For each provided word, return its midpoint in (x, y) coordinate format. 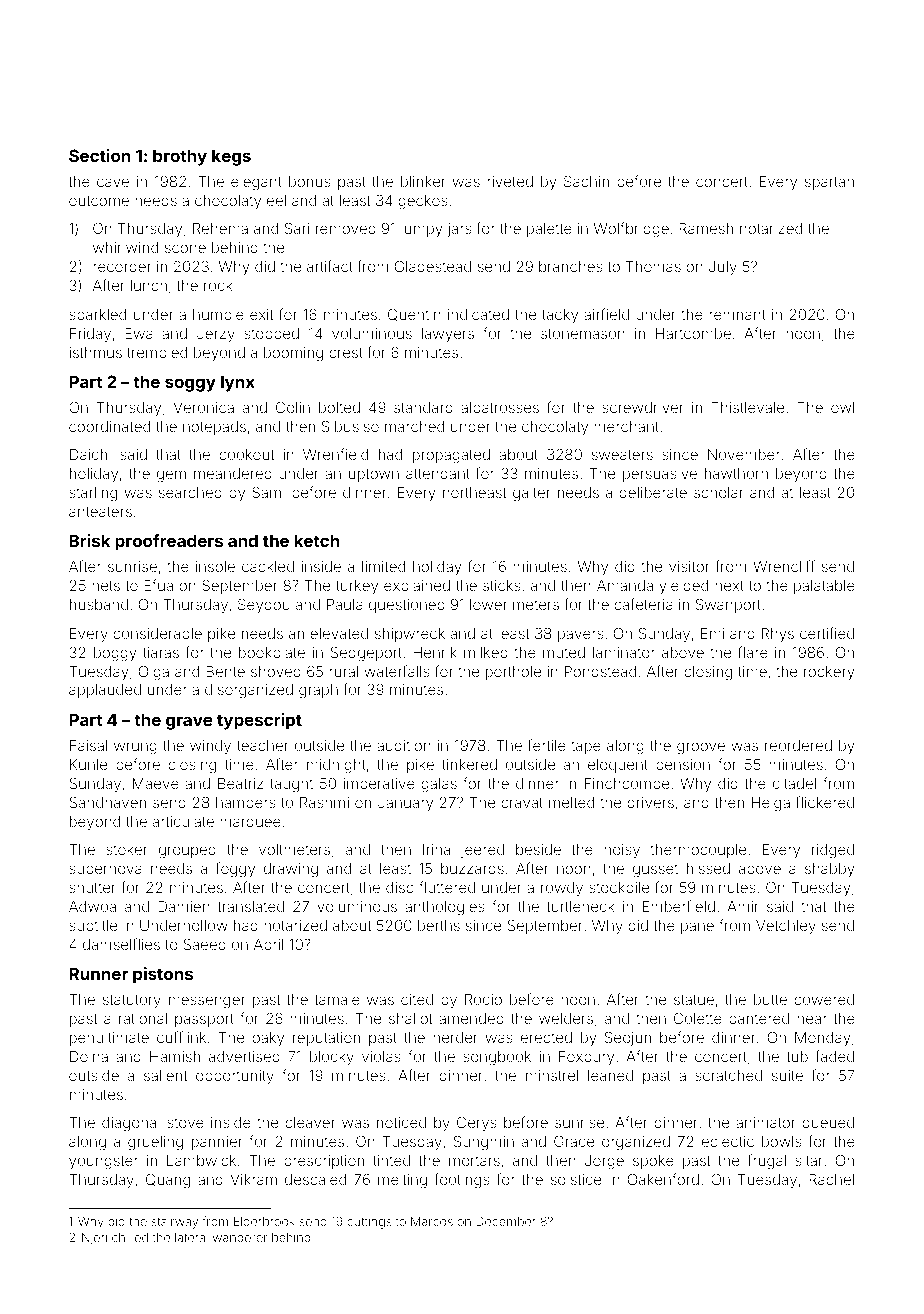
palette (549, 230)
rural (343, 671)
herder (455, 1037)
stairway (175, 1223)
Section (100, 155)
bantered (759, 1018)
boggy (115, 654)
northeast (474, 492)
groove (701, 748)
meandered (233, 473)
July (723, 268)
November (744, 454)
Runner (98, 973)
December (506, 1221)
